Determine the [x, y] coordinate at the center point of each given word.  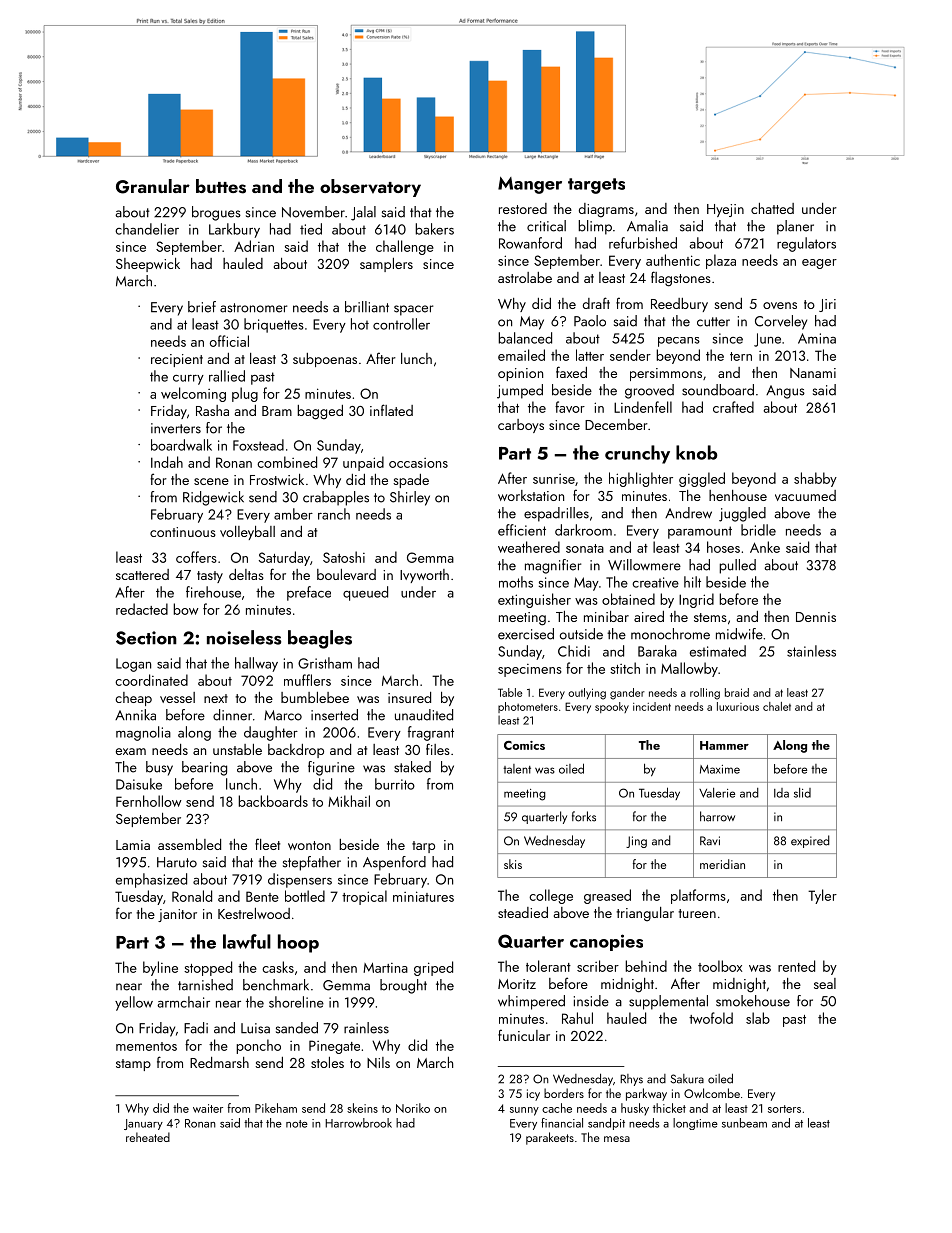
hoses [723, 547]
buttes [221, 186]
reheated [148, 1137]
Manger [530, 185]
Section [146, 638]
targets [596, 186]
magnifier [553, 566]
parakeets [550, 1138]
